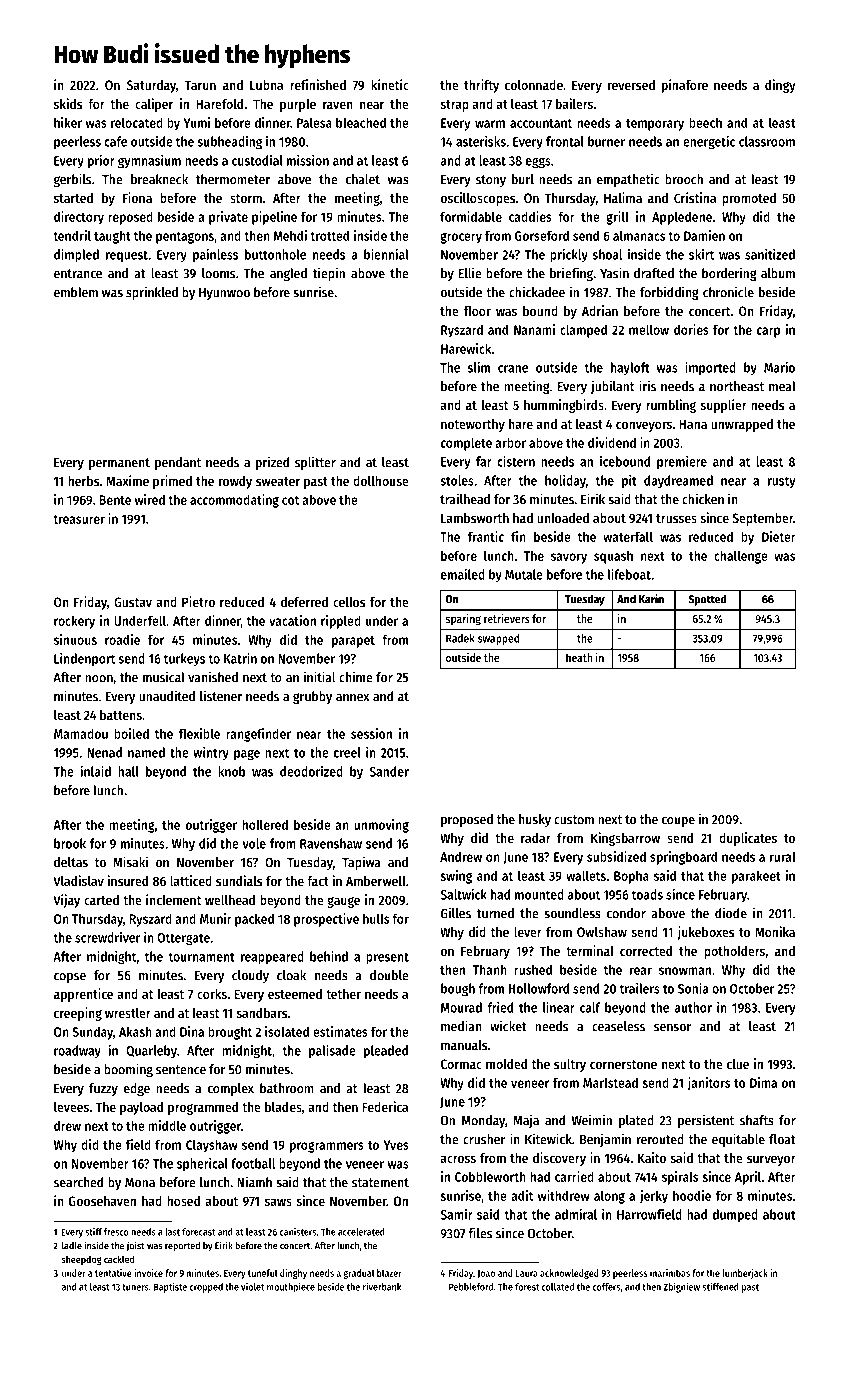 The image size is (849, 1400). What do you see at coordinates (574, 820) in the screenshot?
I see `custom` at bounding box center [574, 820].
